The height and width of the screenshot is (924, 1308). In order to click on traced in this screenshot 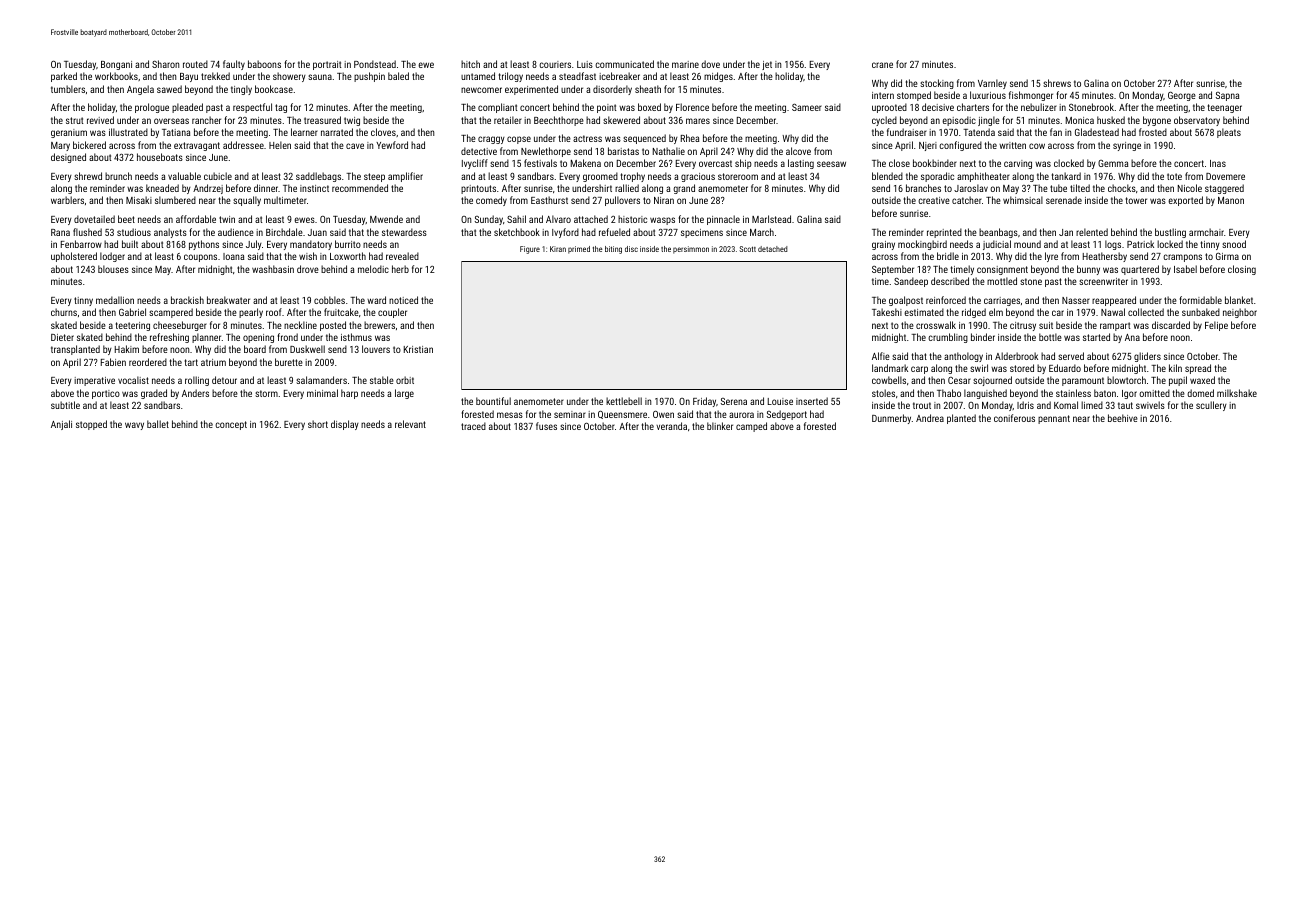, I will do `click(473, 426)`.
